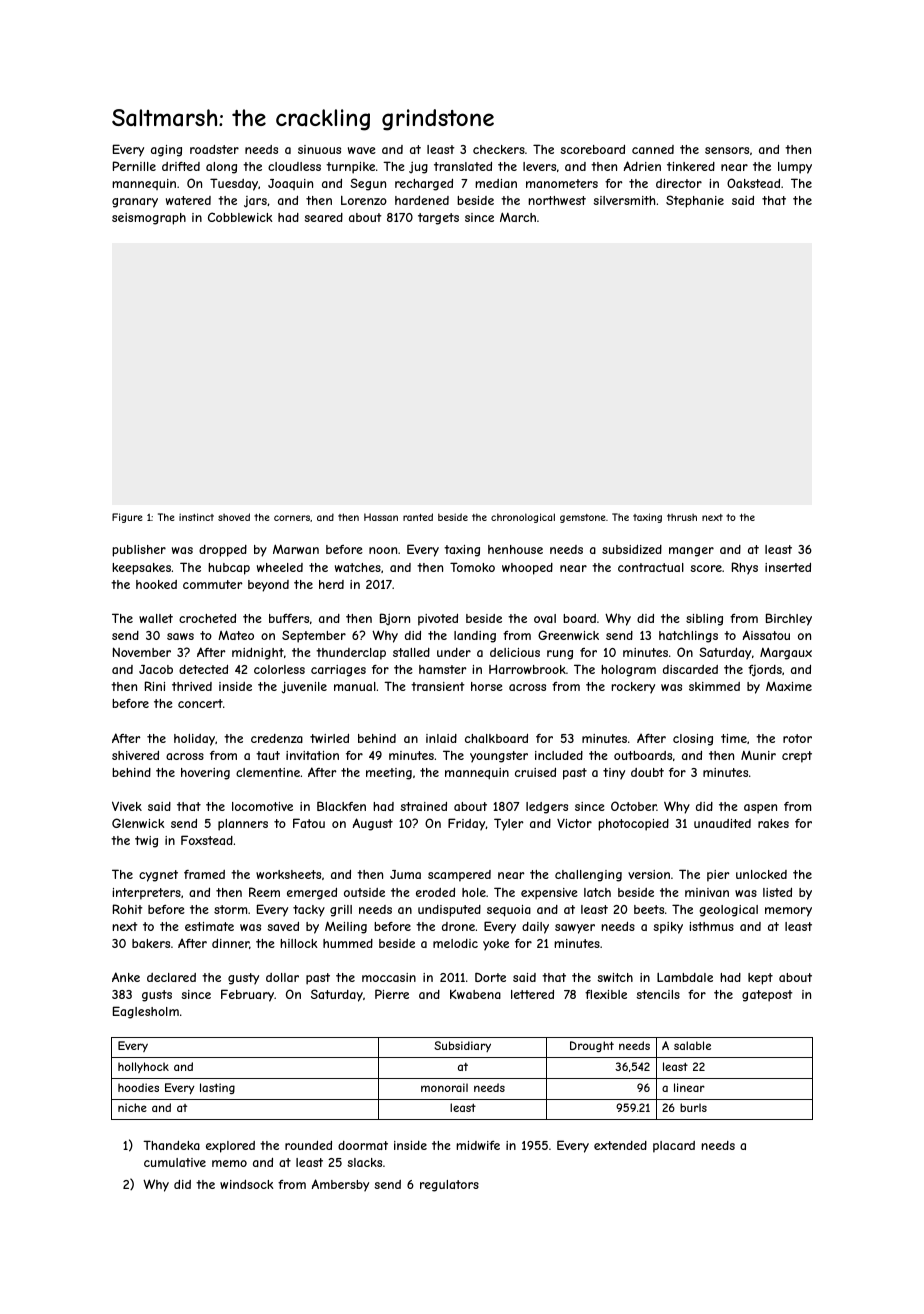 The width and height of the image is (924, 1314). What do you see at coordinates (234, 184) in the image?
I see `Tuesday` at bounding box center [234, 184].
